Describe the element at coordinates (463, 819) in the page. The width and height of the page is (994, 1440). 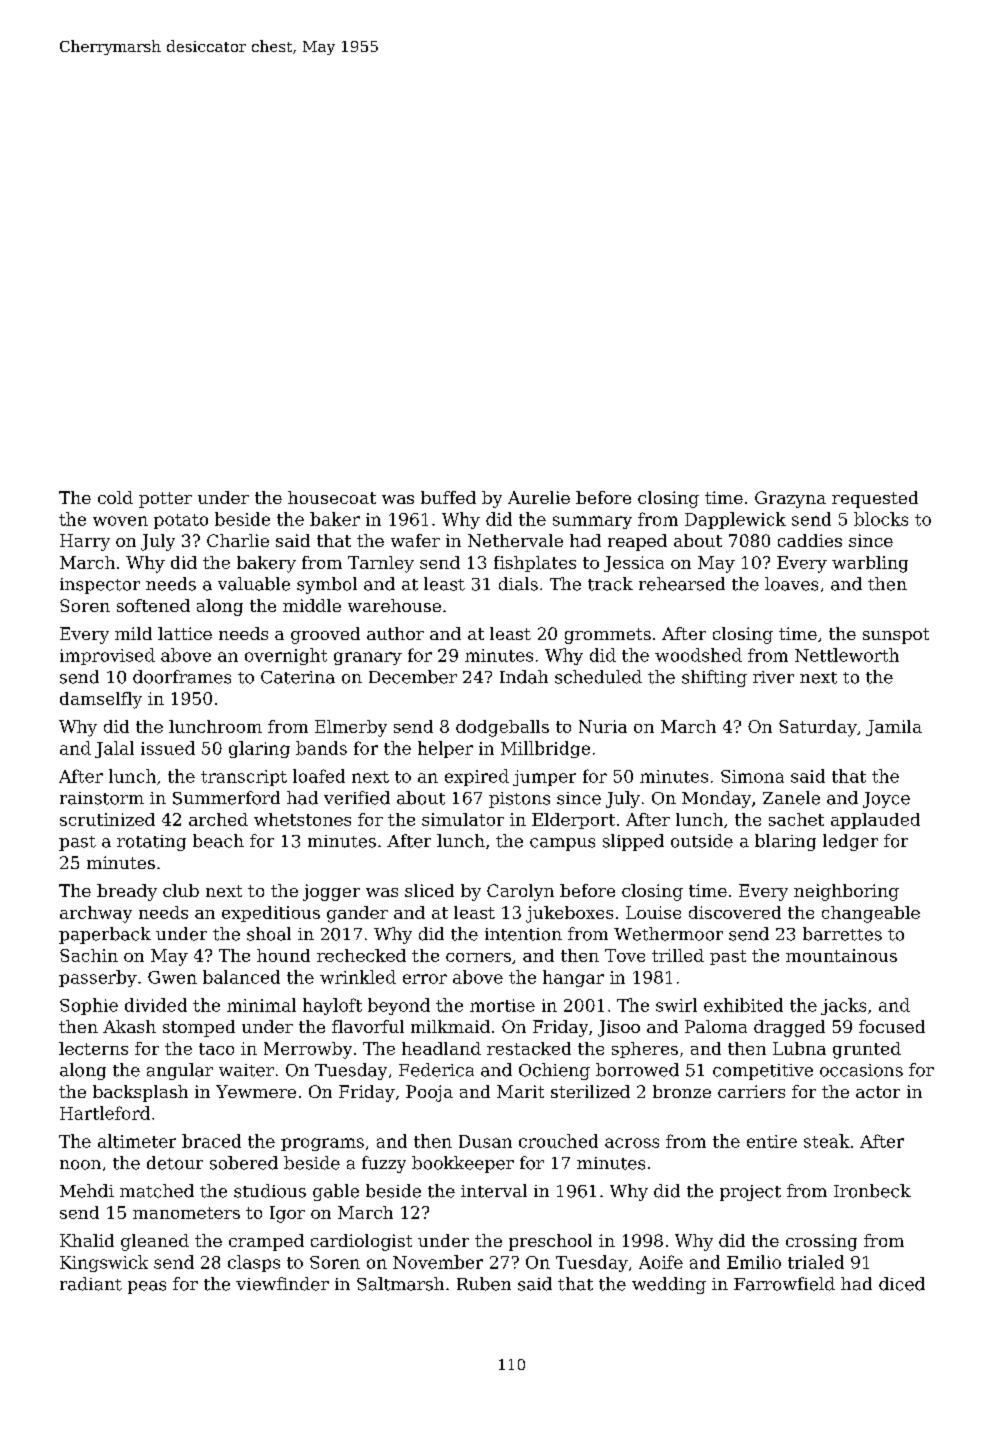
I see `simulator` at that location.
